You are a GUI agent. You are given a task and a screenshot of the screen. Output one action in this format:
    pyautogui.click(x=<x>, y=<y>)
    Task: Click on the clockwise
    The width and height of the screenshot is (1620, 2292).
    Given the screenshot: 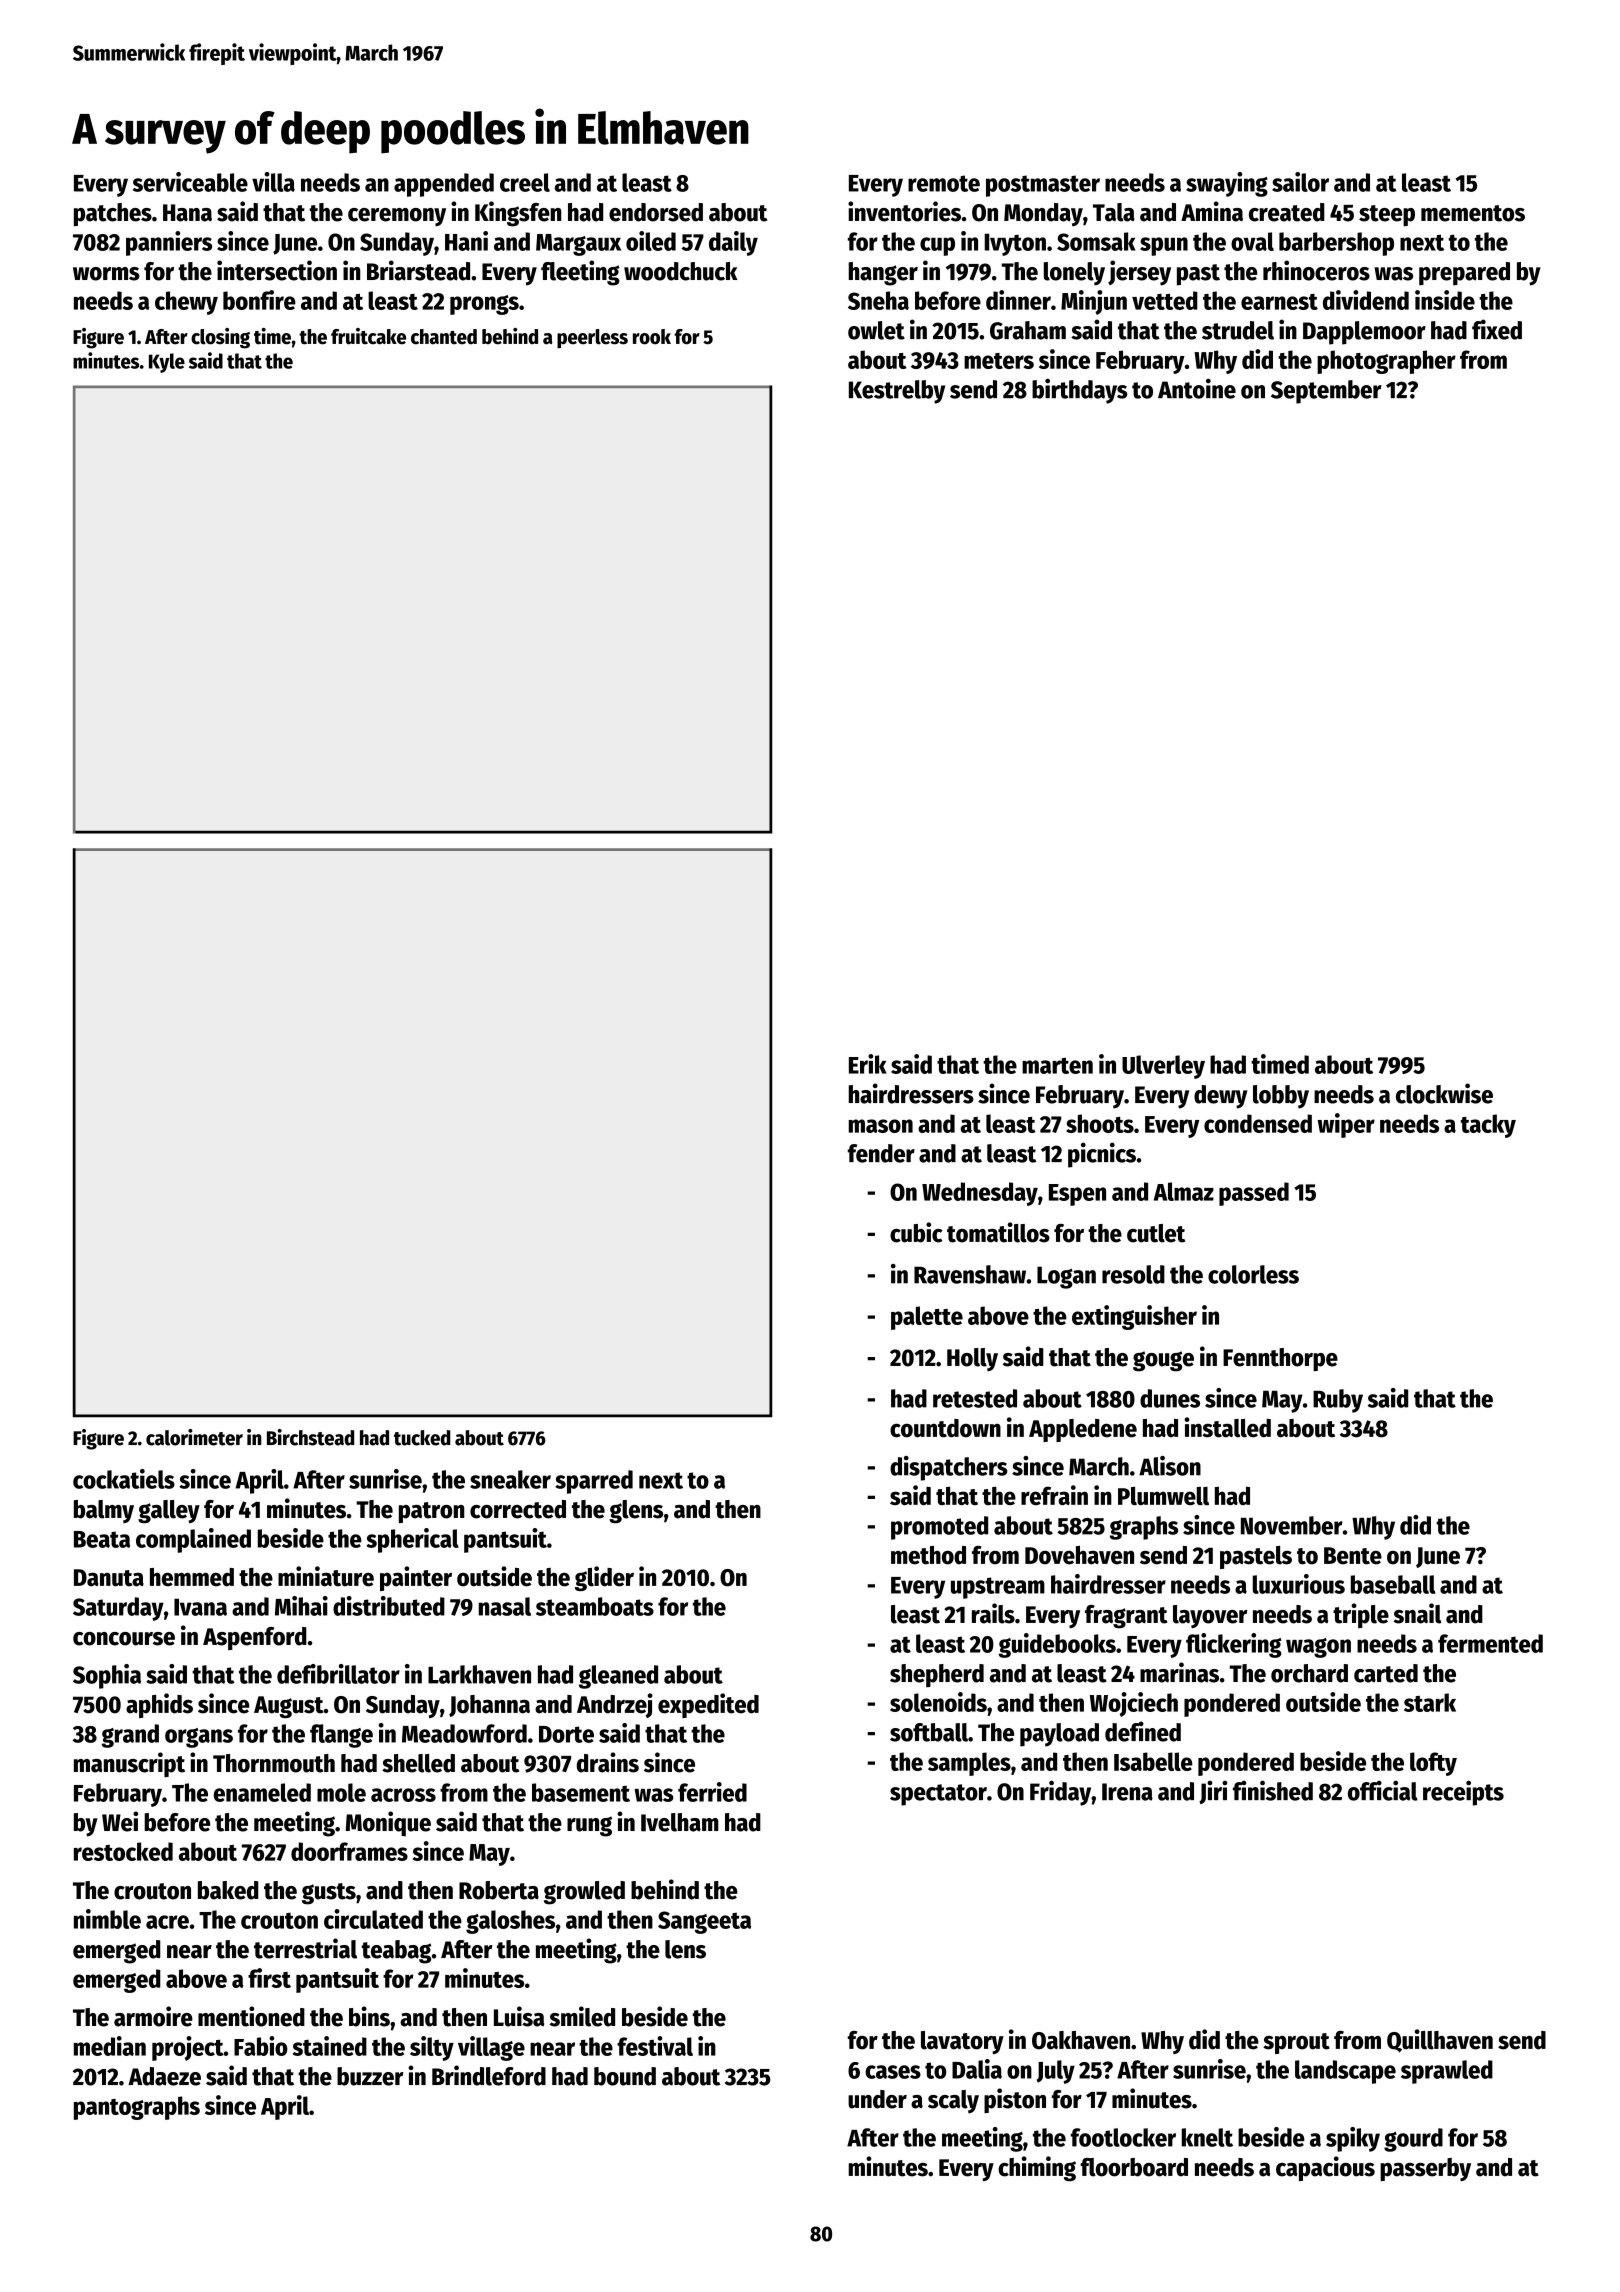 What is the action you would take?
    pyautogui.click(x=1444, y=1093)
